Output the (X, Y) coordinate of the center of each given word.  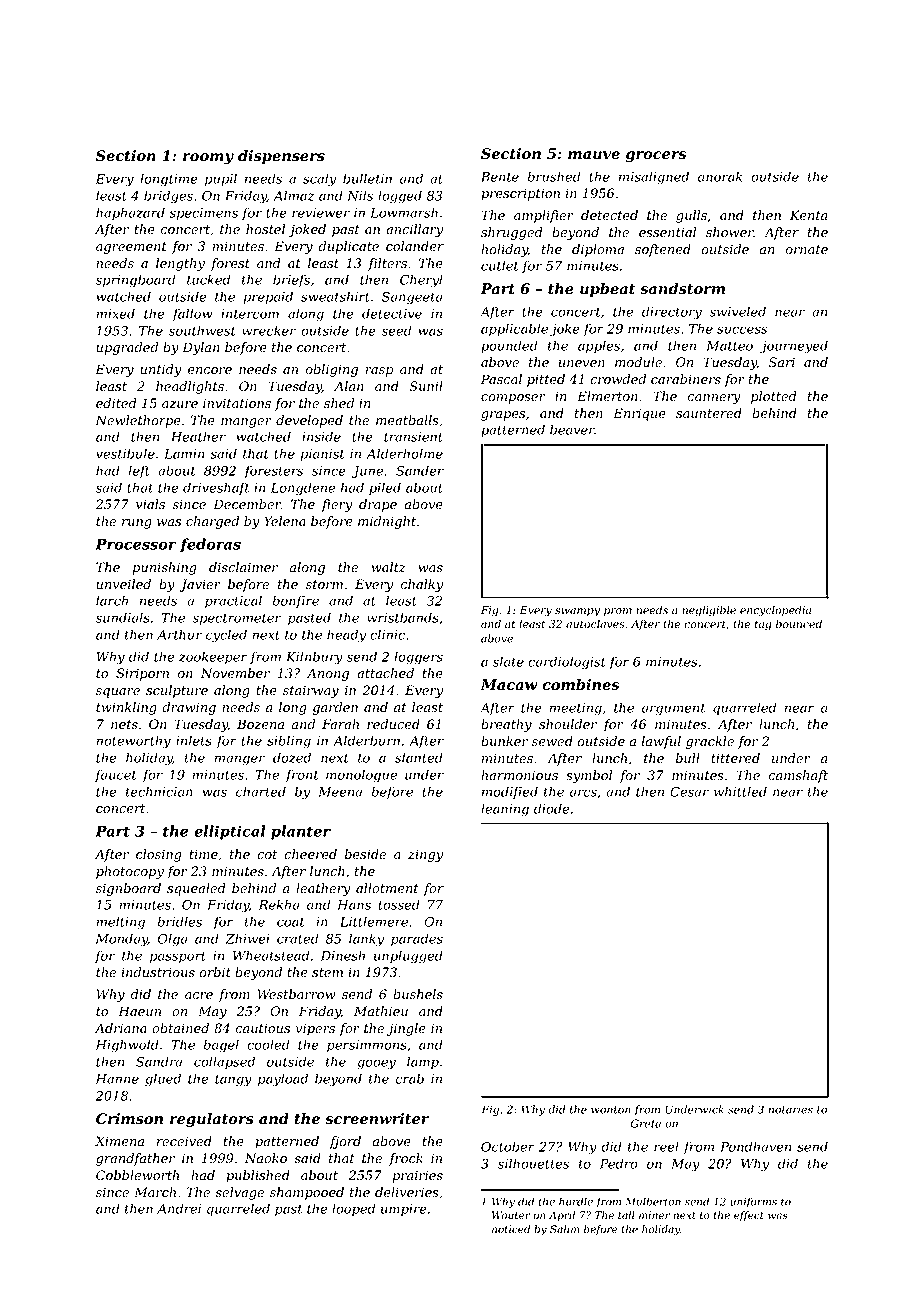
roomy (208, 159)
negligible (709, 611)
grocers (656, 157)
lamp (423, 1062)
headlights (190, 387)
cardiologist (567, 663)
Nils (360, 195)
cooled (268, 1044)
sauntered (709, 413)
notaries (790, 1109)
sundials (123, 617)
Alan (349, 386)
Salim (564, 1229)
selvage (239, 1193)
